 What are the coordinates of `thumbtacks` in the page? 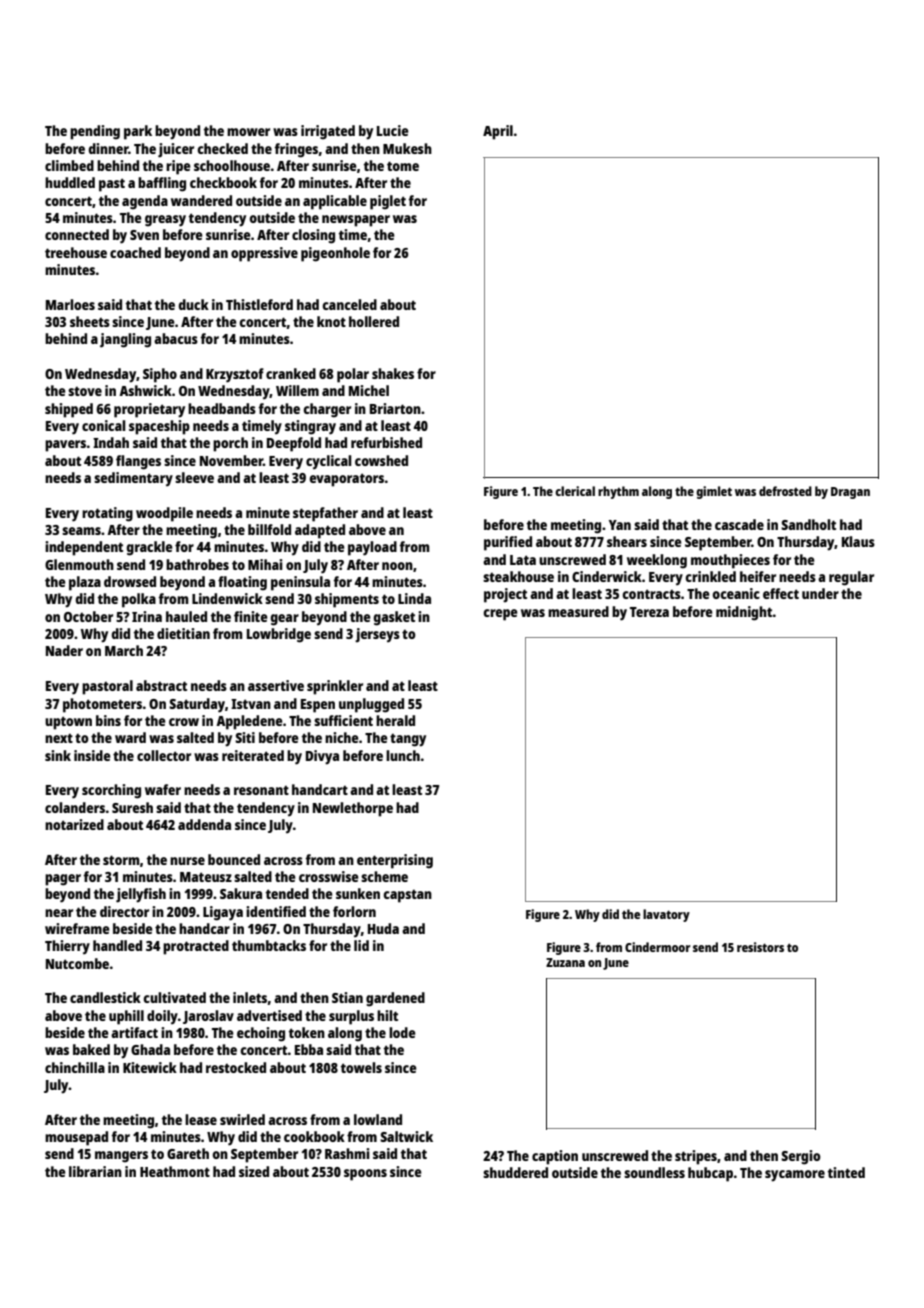 It's located at (269, 945).
